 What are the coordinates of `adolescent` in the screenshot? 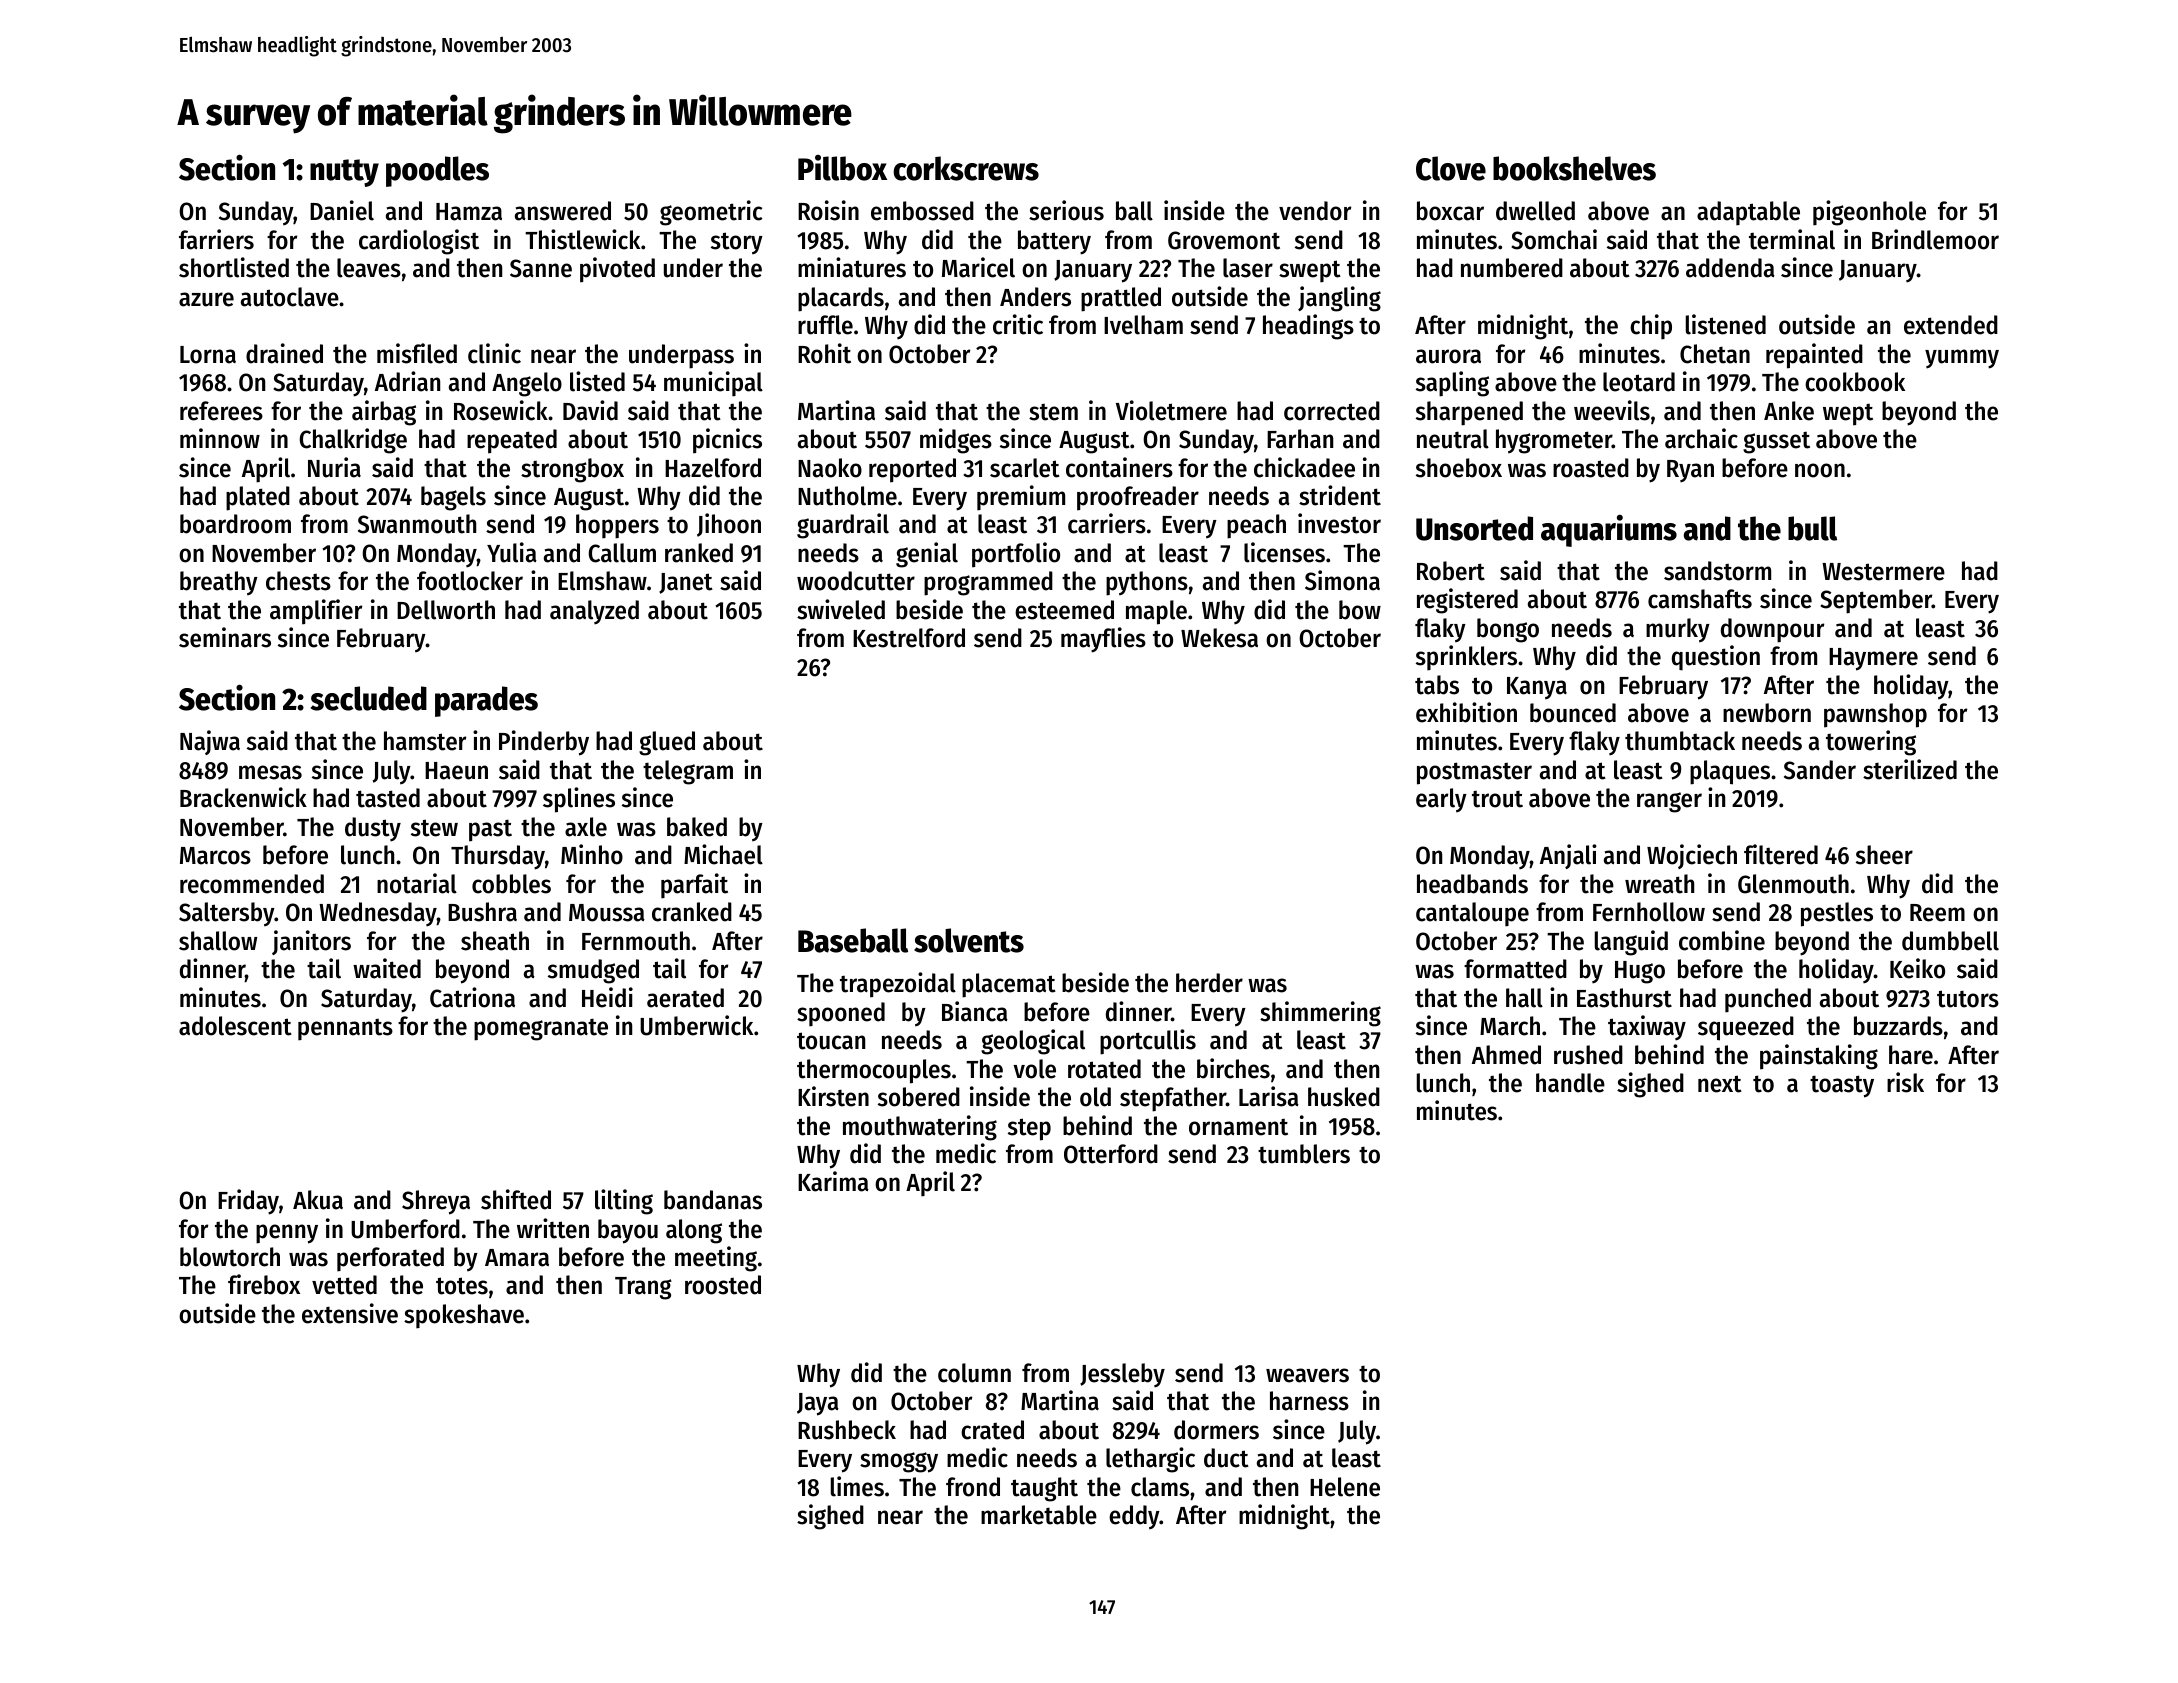 It's located at (235, 1026).
